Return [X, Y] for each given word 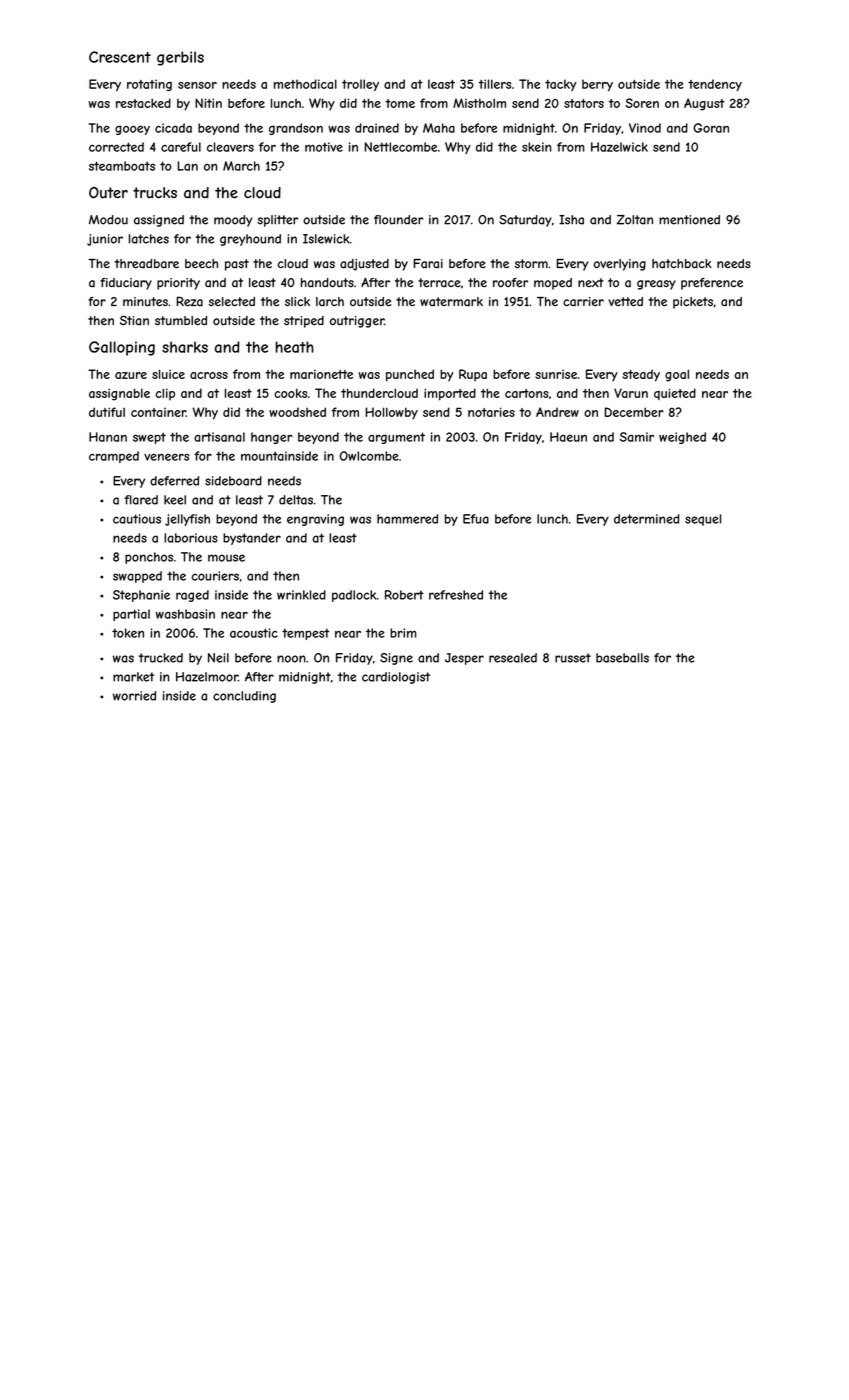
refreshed [456, 595]
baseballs [622, 658]
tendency [715, 85]
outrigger [357, 322]
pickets [693, 303]
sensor [197, 85]
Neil [218, 658]
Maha [439, 128]
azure [131, 375]
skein [536, 147]
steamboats [122, 166]
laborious [191, 538]
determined [647, 519]
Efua [476, 519]
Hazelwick [619, 147]
